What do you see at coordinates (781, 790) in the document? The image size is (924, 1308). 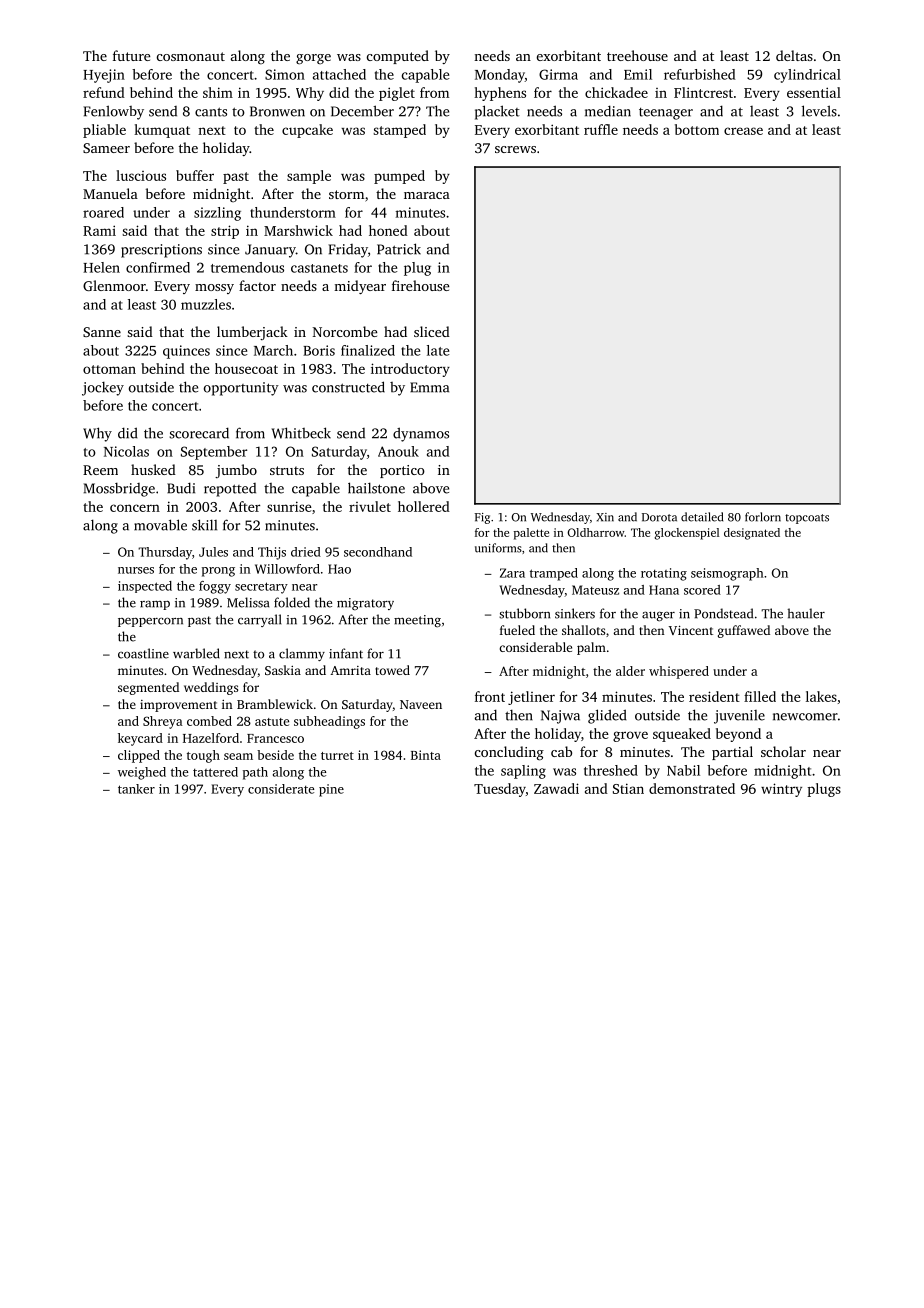 I see `wintry` at bounding box center [781, 790].
